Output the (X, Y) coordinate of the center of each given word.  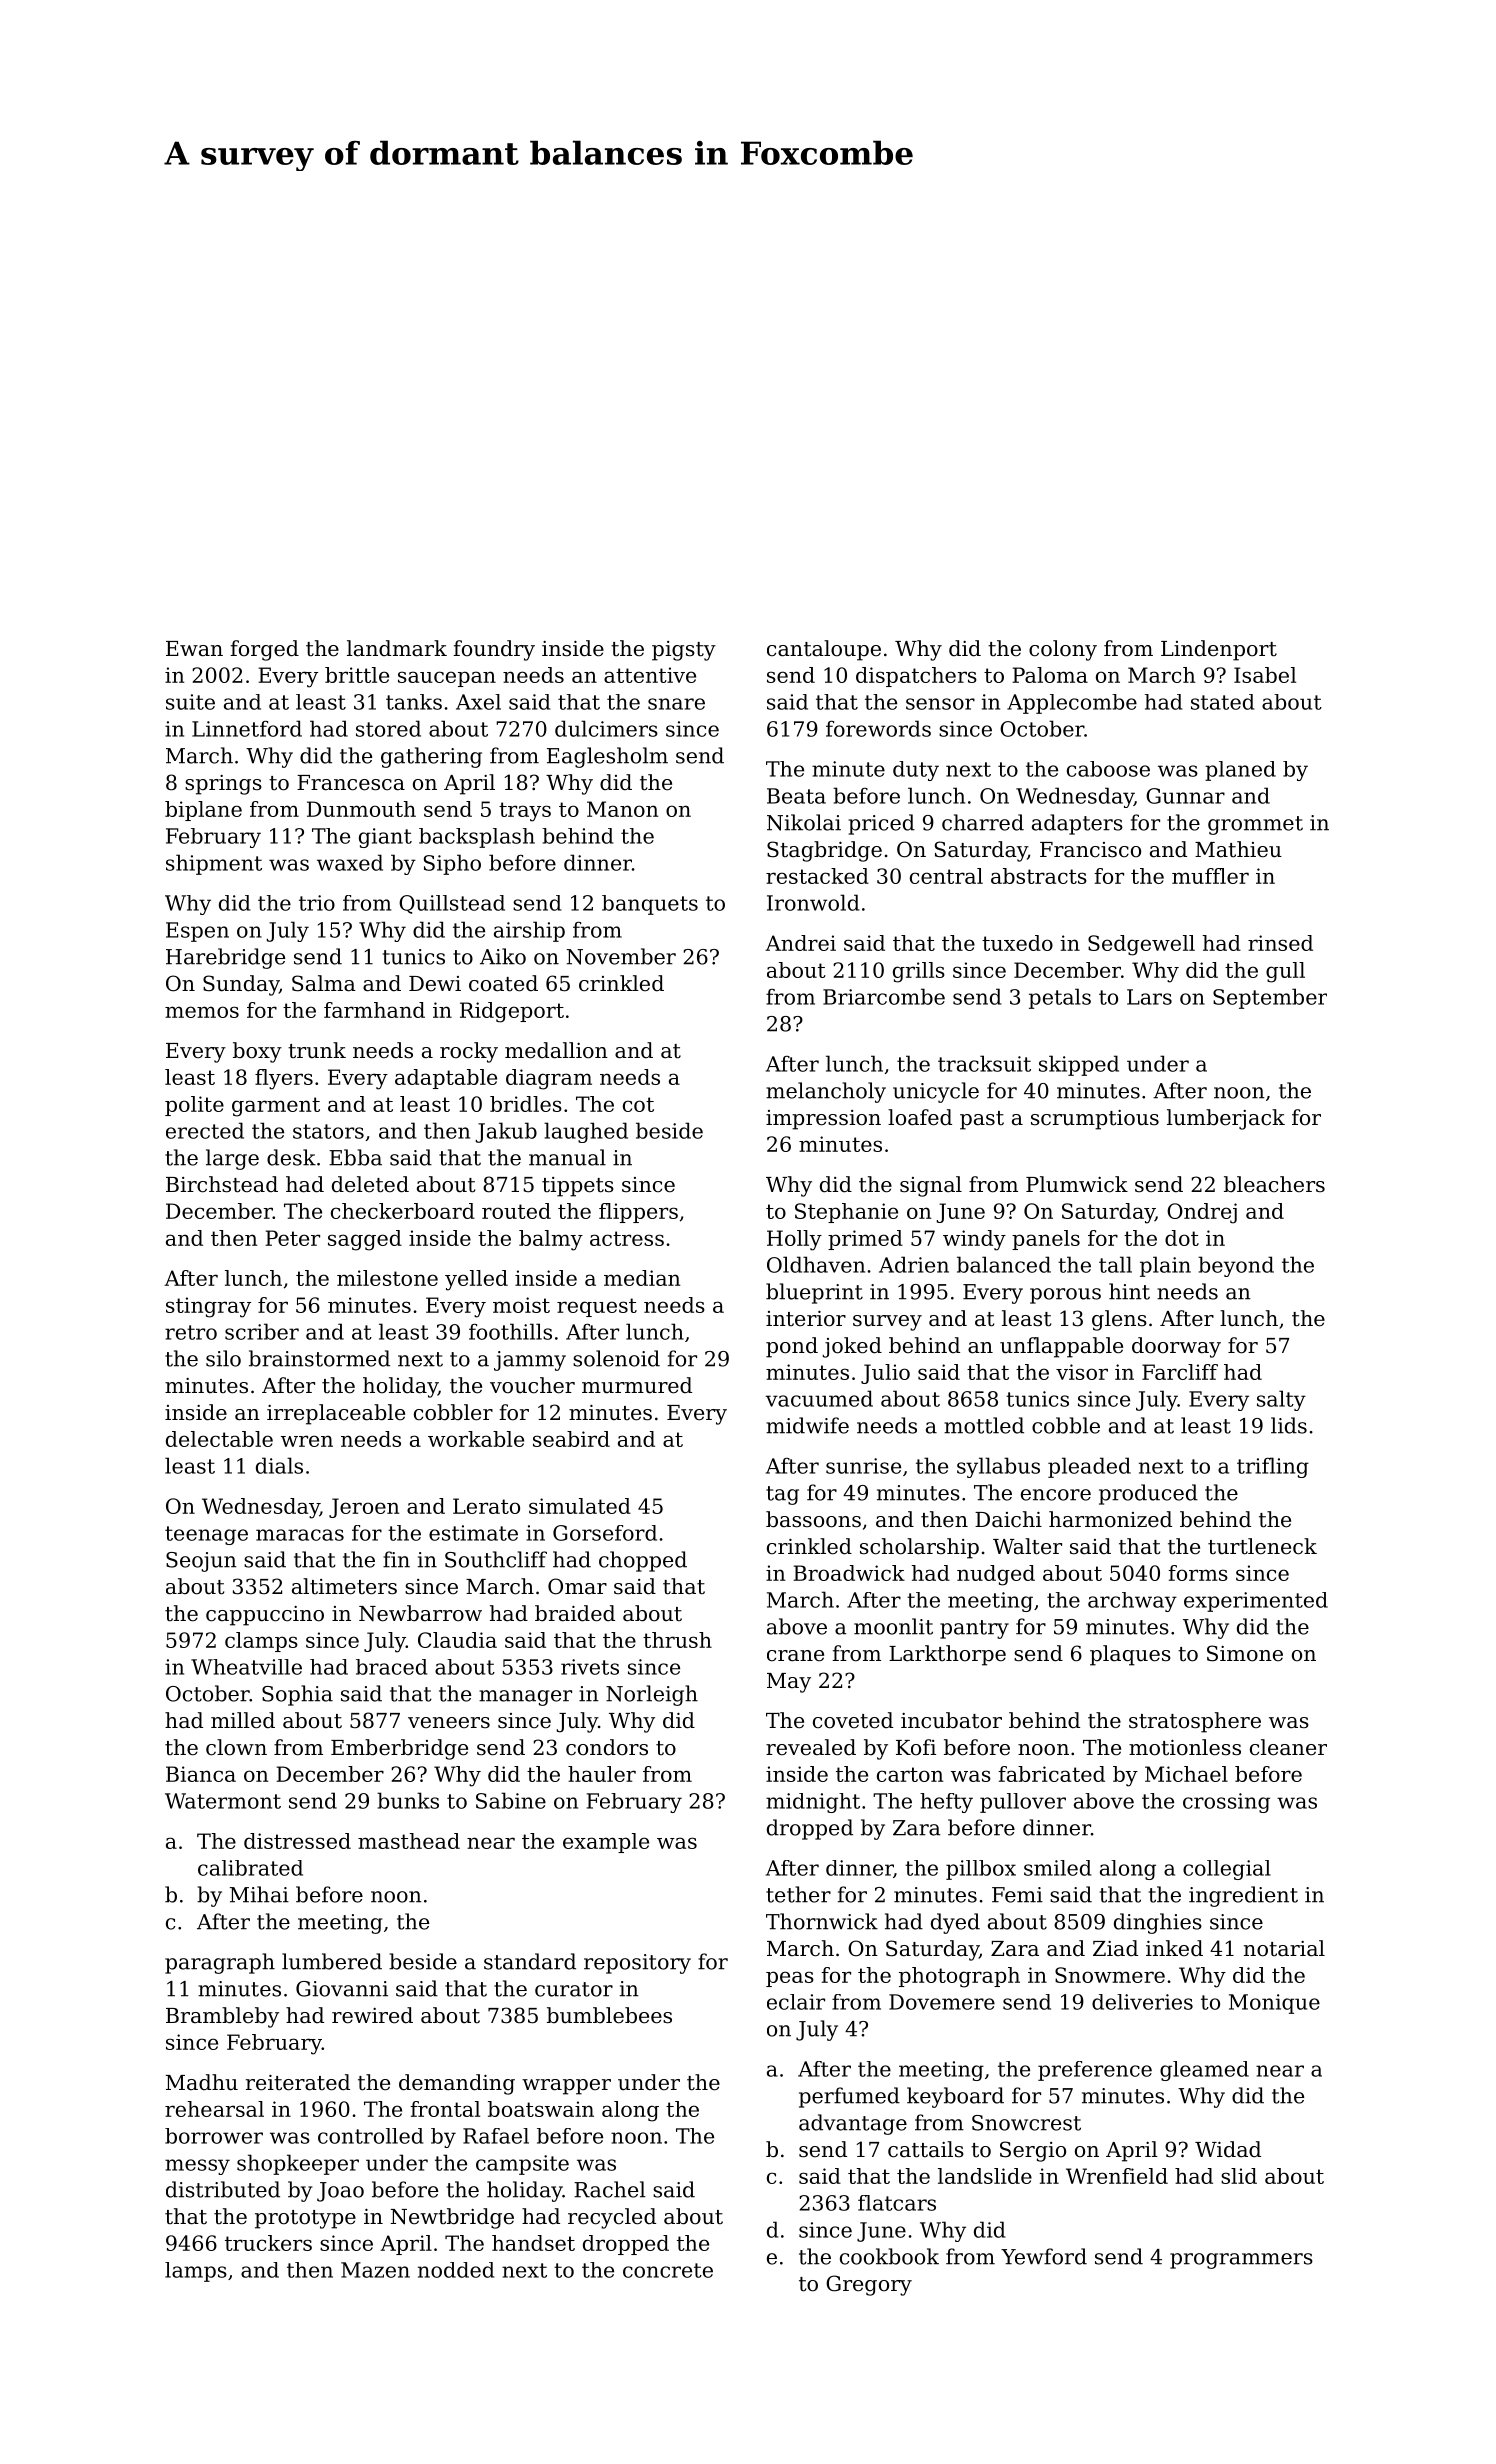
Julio (885, 1374)
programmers (1241, 2261)
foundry (494, 650)
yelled (476, 1280)
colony (1063, 650)
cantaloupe (824, 650)
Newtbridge (452, 2218)
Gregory (869, 2285)
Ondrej (1202, 1213)
